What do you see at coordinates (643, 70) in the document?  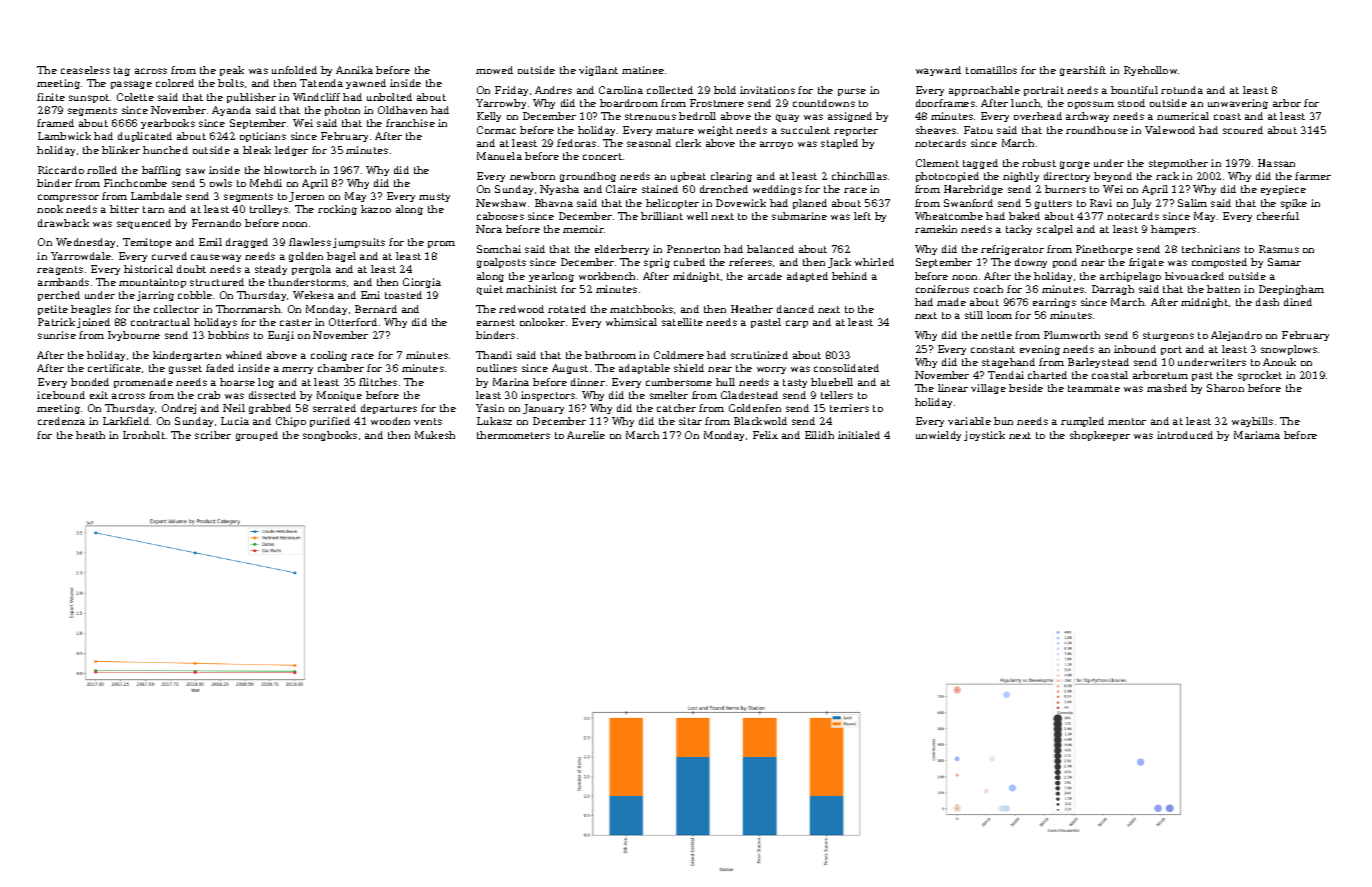 I see `matinee` at bounding box center [643, 70].
